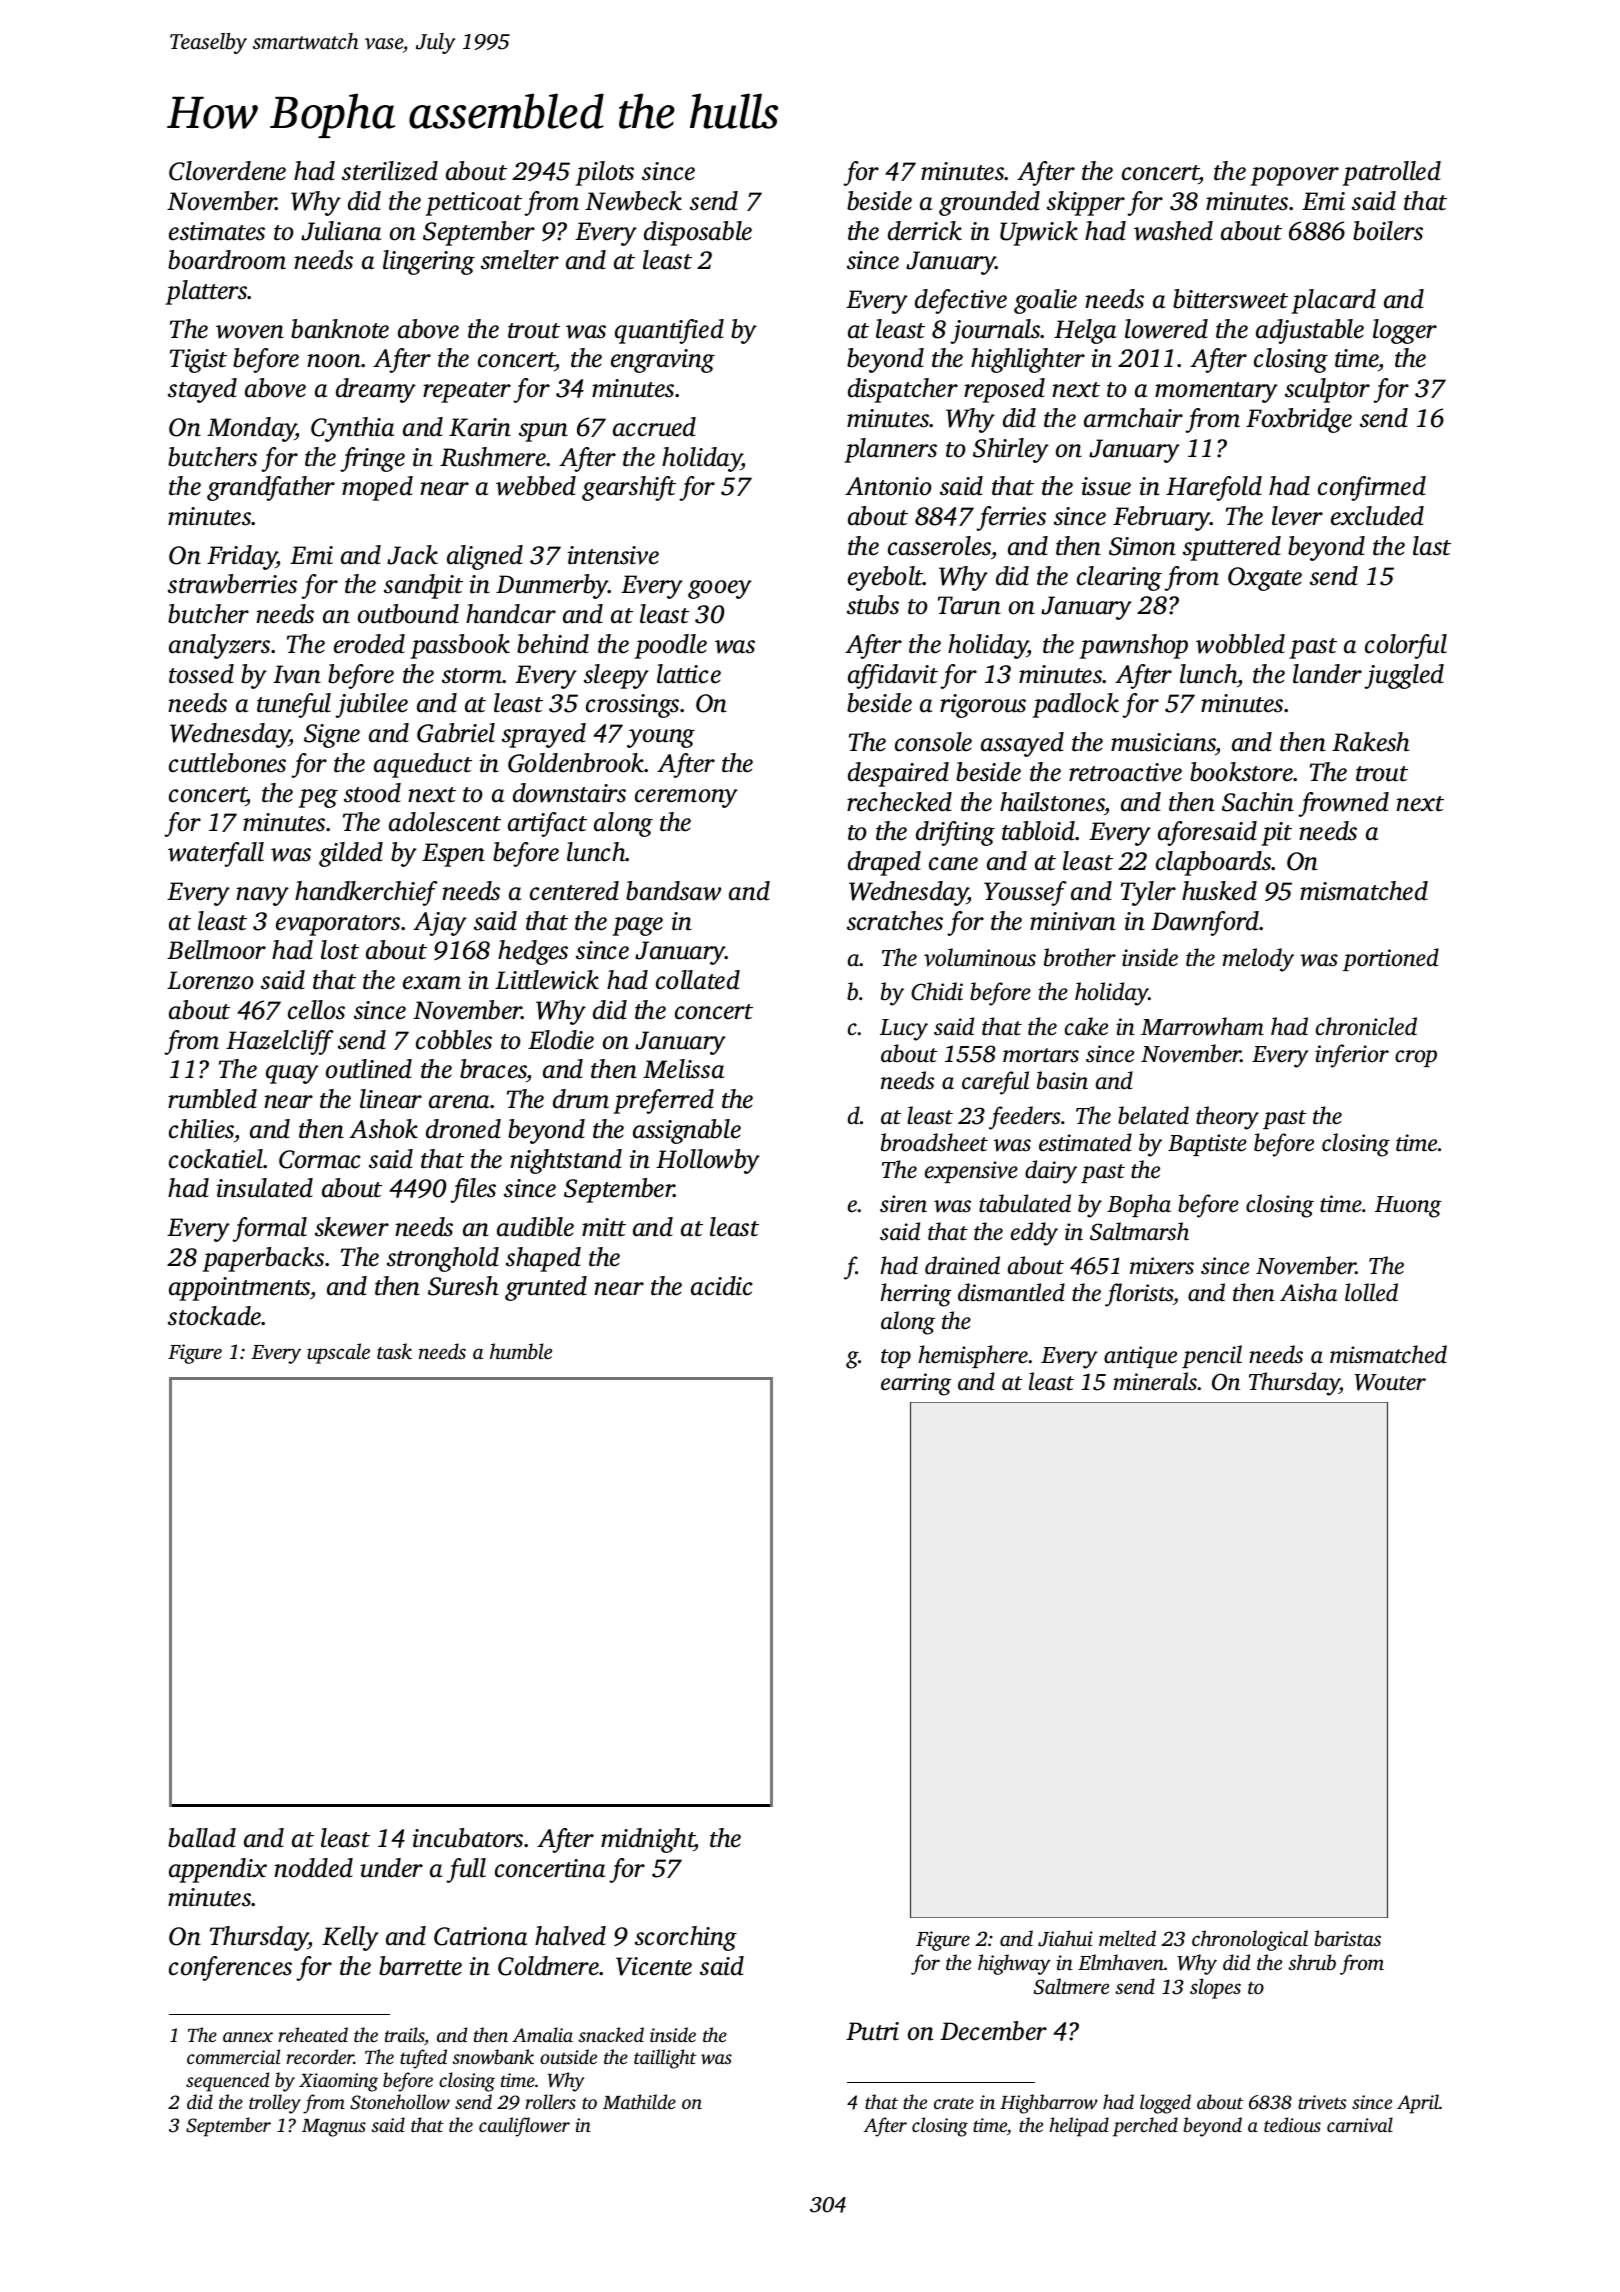 This image has width=1620, height=2292. Describe the element at coordinates (1390, 1382) in the image. I see `Wouter` at that location.
